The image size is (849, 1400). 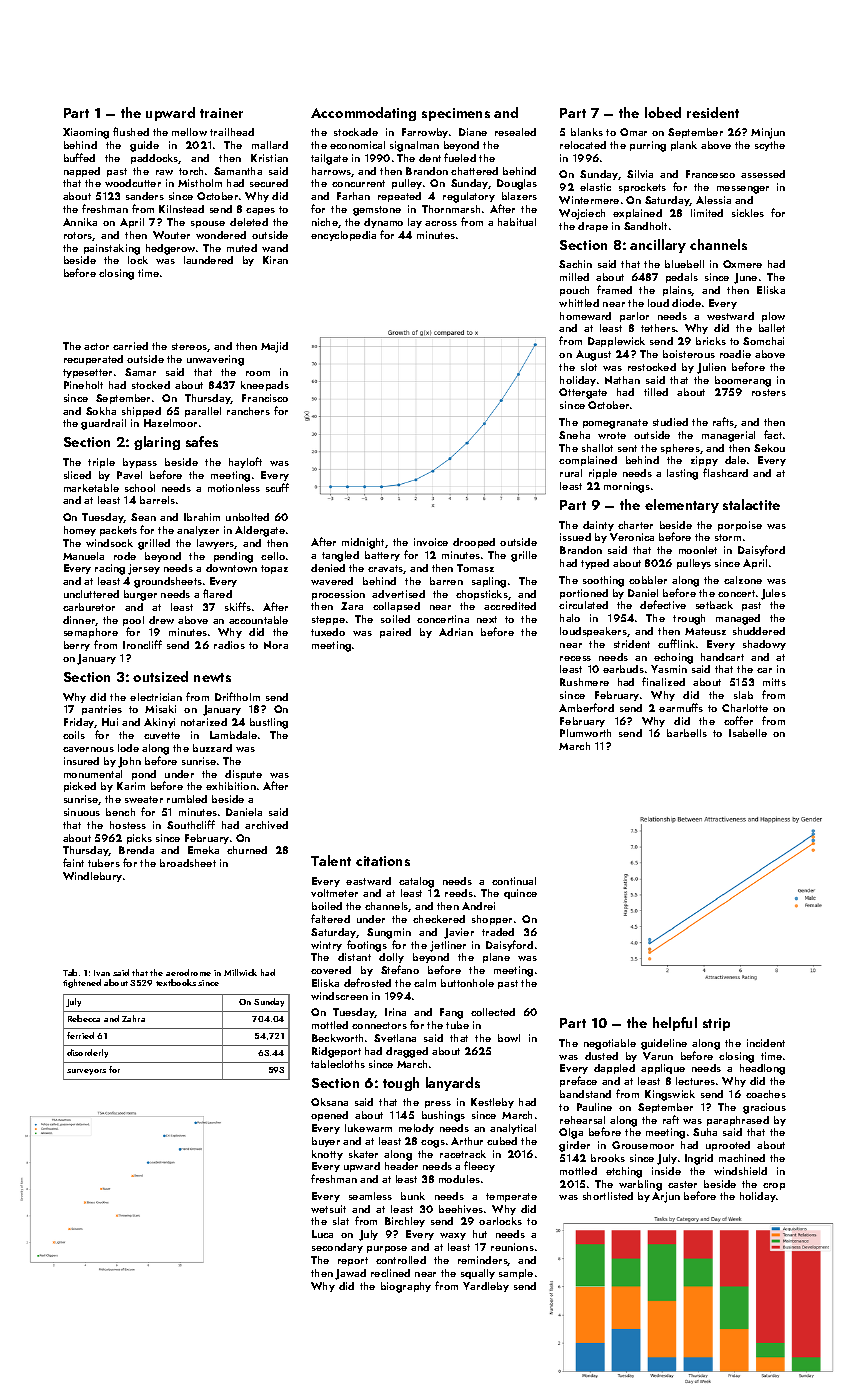 What do you see at coordinates (86, 1072) in the page?
I see `surveyors` at bounding box center [86, 1072].
